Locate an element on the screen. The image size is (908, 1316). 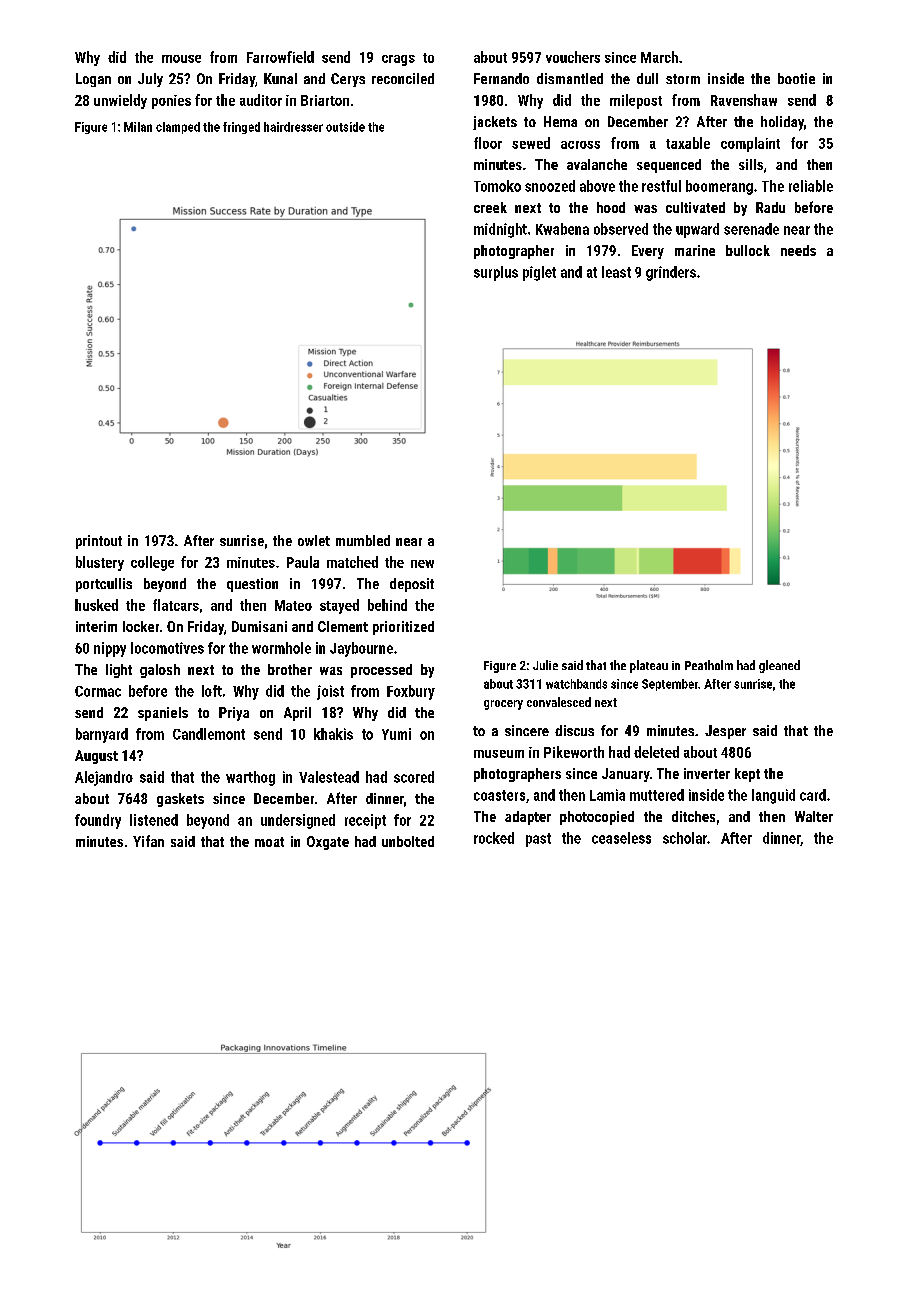
Jesper is located at coordinates (725, 732).
